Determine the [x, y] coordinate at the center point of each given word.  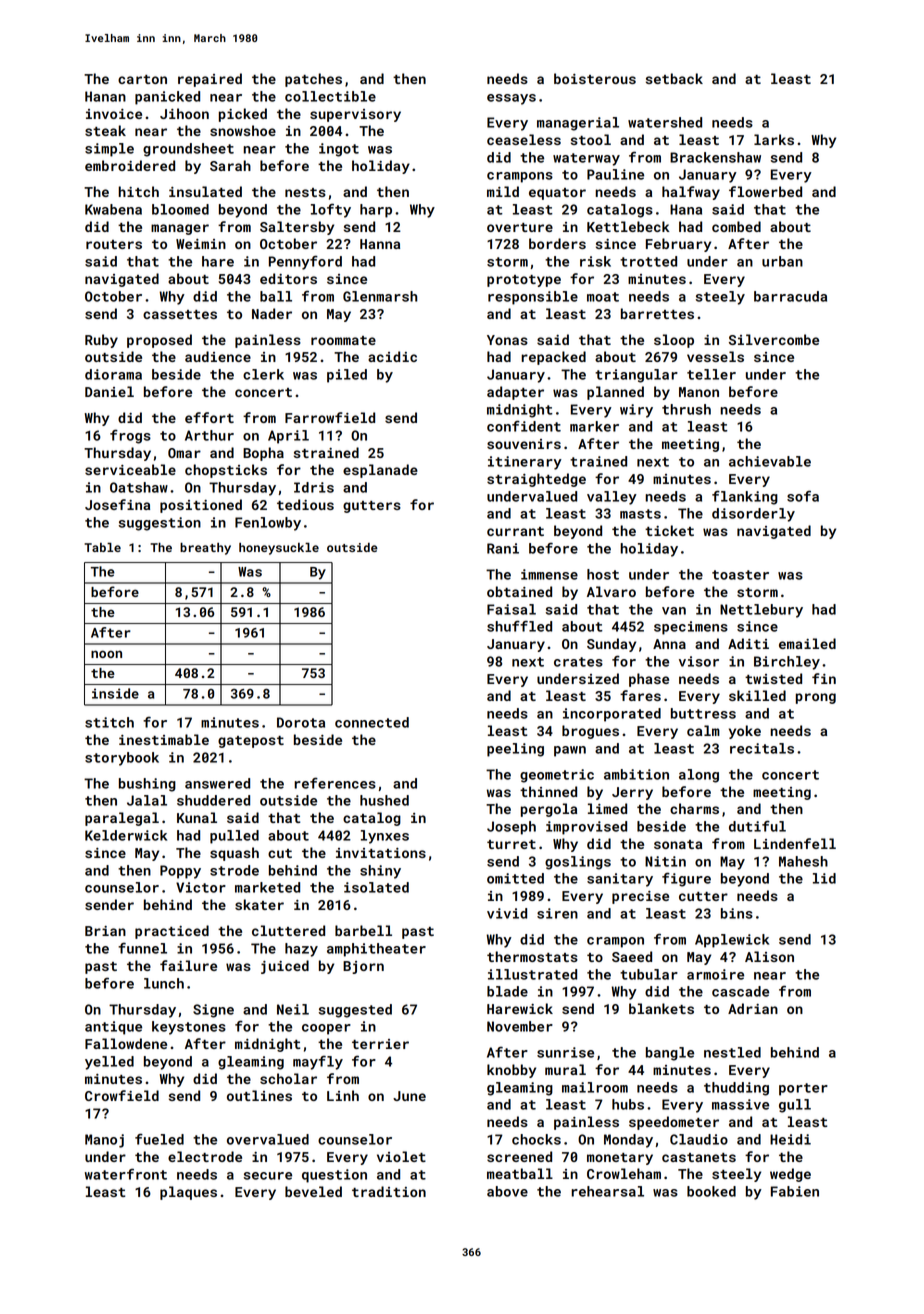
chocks [536, 1139]
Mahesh [803, 861]
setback [674, 78]
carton [142, 79]
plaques [188, 1193]
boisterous [595, 78]
